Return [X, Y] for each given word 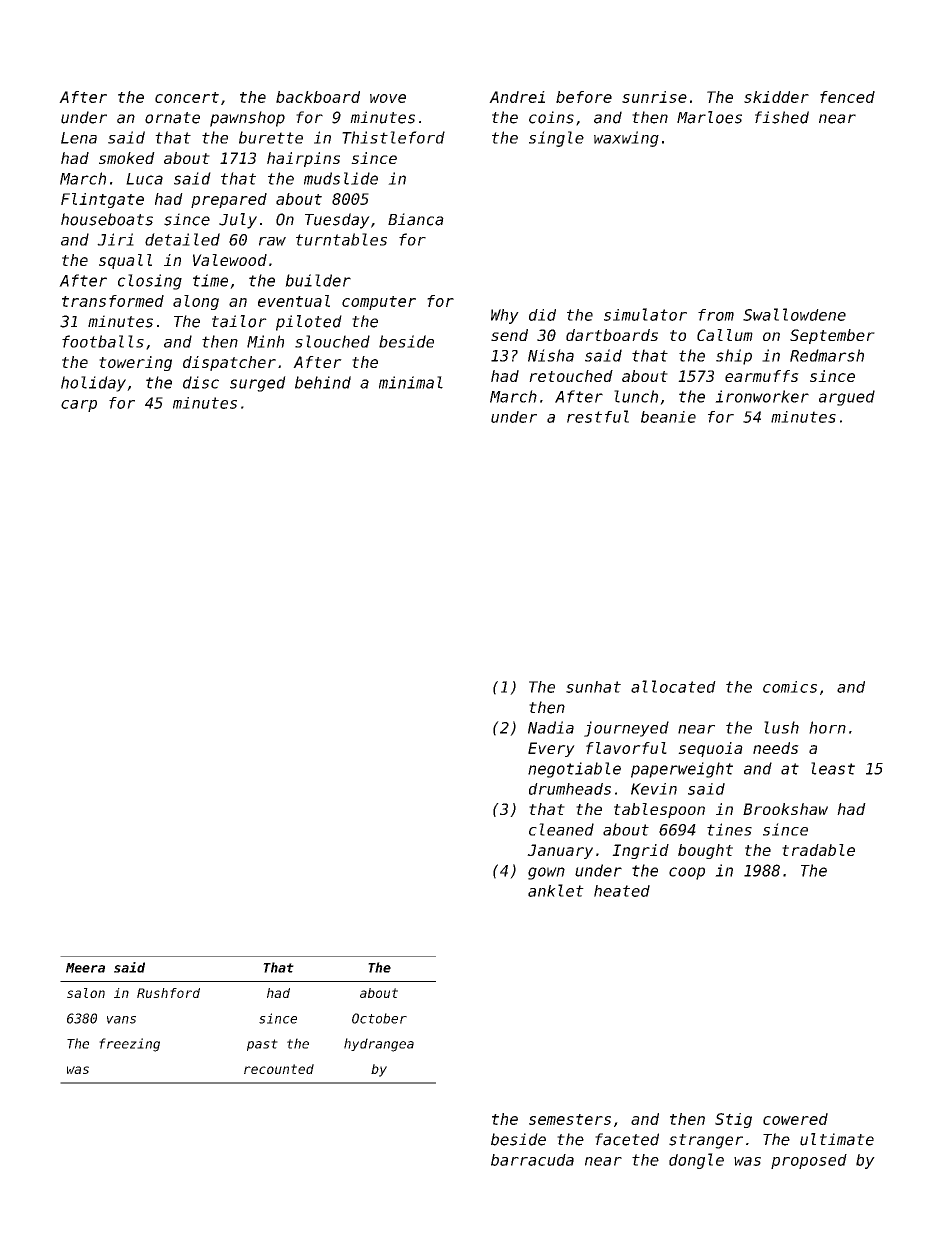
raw [272, 241]
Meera [85, 968]
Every [551, 749]
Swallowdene [794, 314]
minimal [411, 382]
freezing [129, 1045]
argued [847, 398]
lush [781, 727]
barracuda [532, 1160]
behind [323, 382]
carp [79, 406]
